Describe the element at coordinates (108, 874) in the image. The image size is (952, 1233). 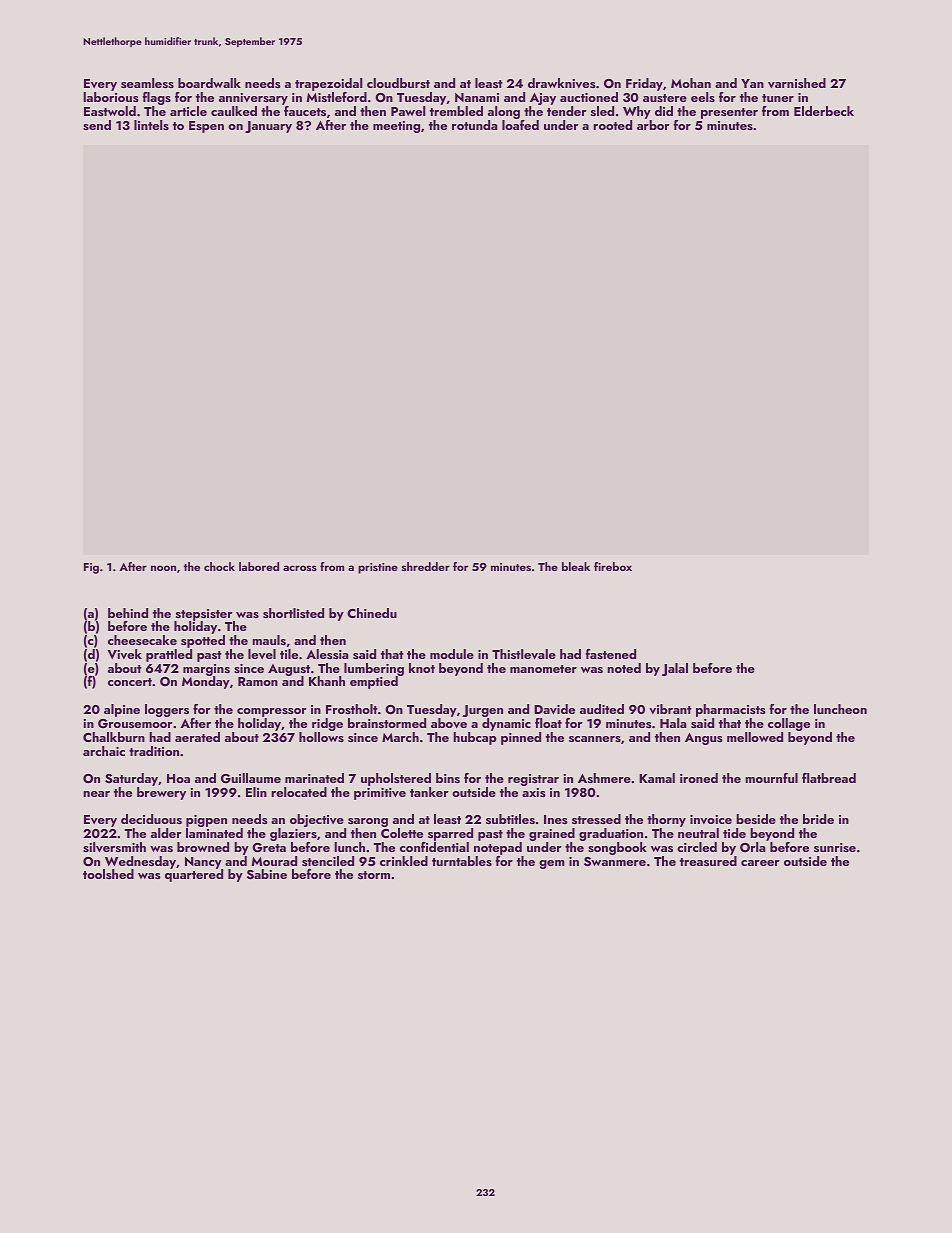
I see `toolshed` at that location.
